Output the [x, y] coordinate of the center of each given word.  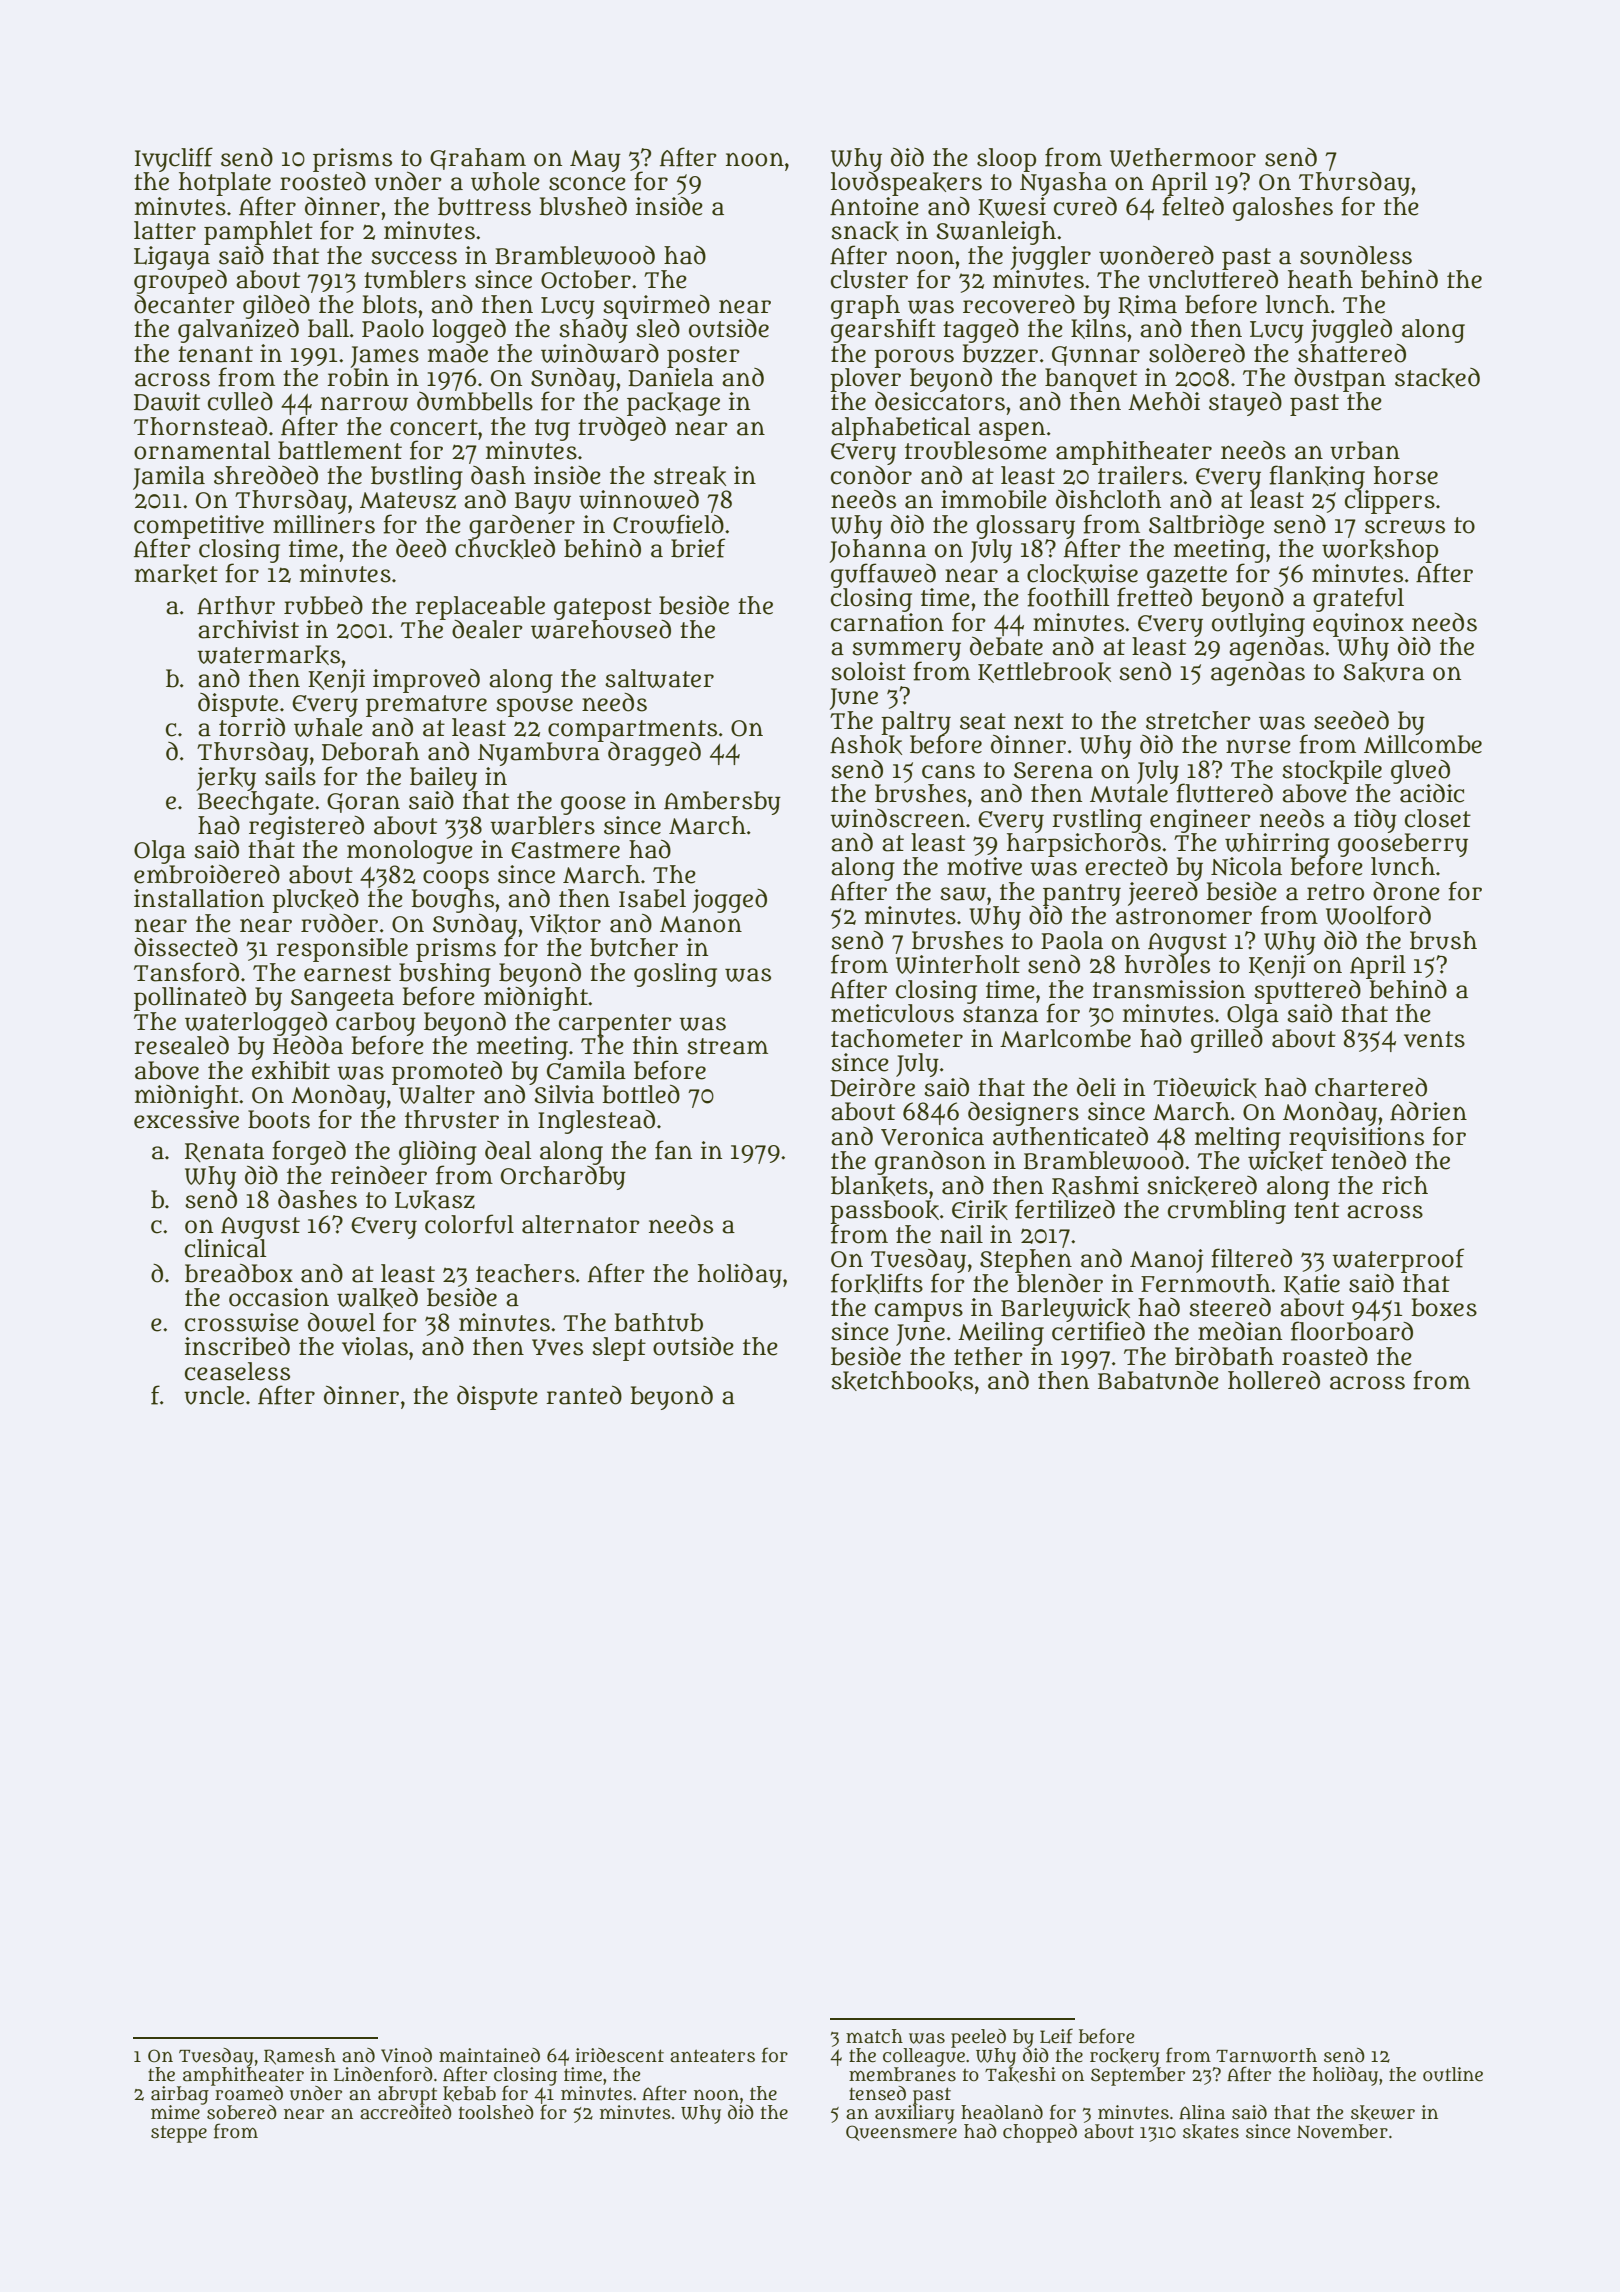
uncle [214, 1395]
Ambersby [722, 803]
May [595, 161]
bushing [445, 975]
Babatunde [1158, 1380]
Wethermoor [1183, 157]
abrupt [407, 2095]
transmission [1169, 989]
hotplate [225, 184]
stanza [1000, 1014]
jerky [226, 779]
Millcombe [1423, 744]
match [874, 2036]
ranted [584, 1395]
